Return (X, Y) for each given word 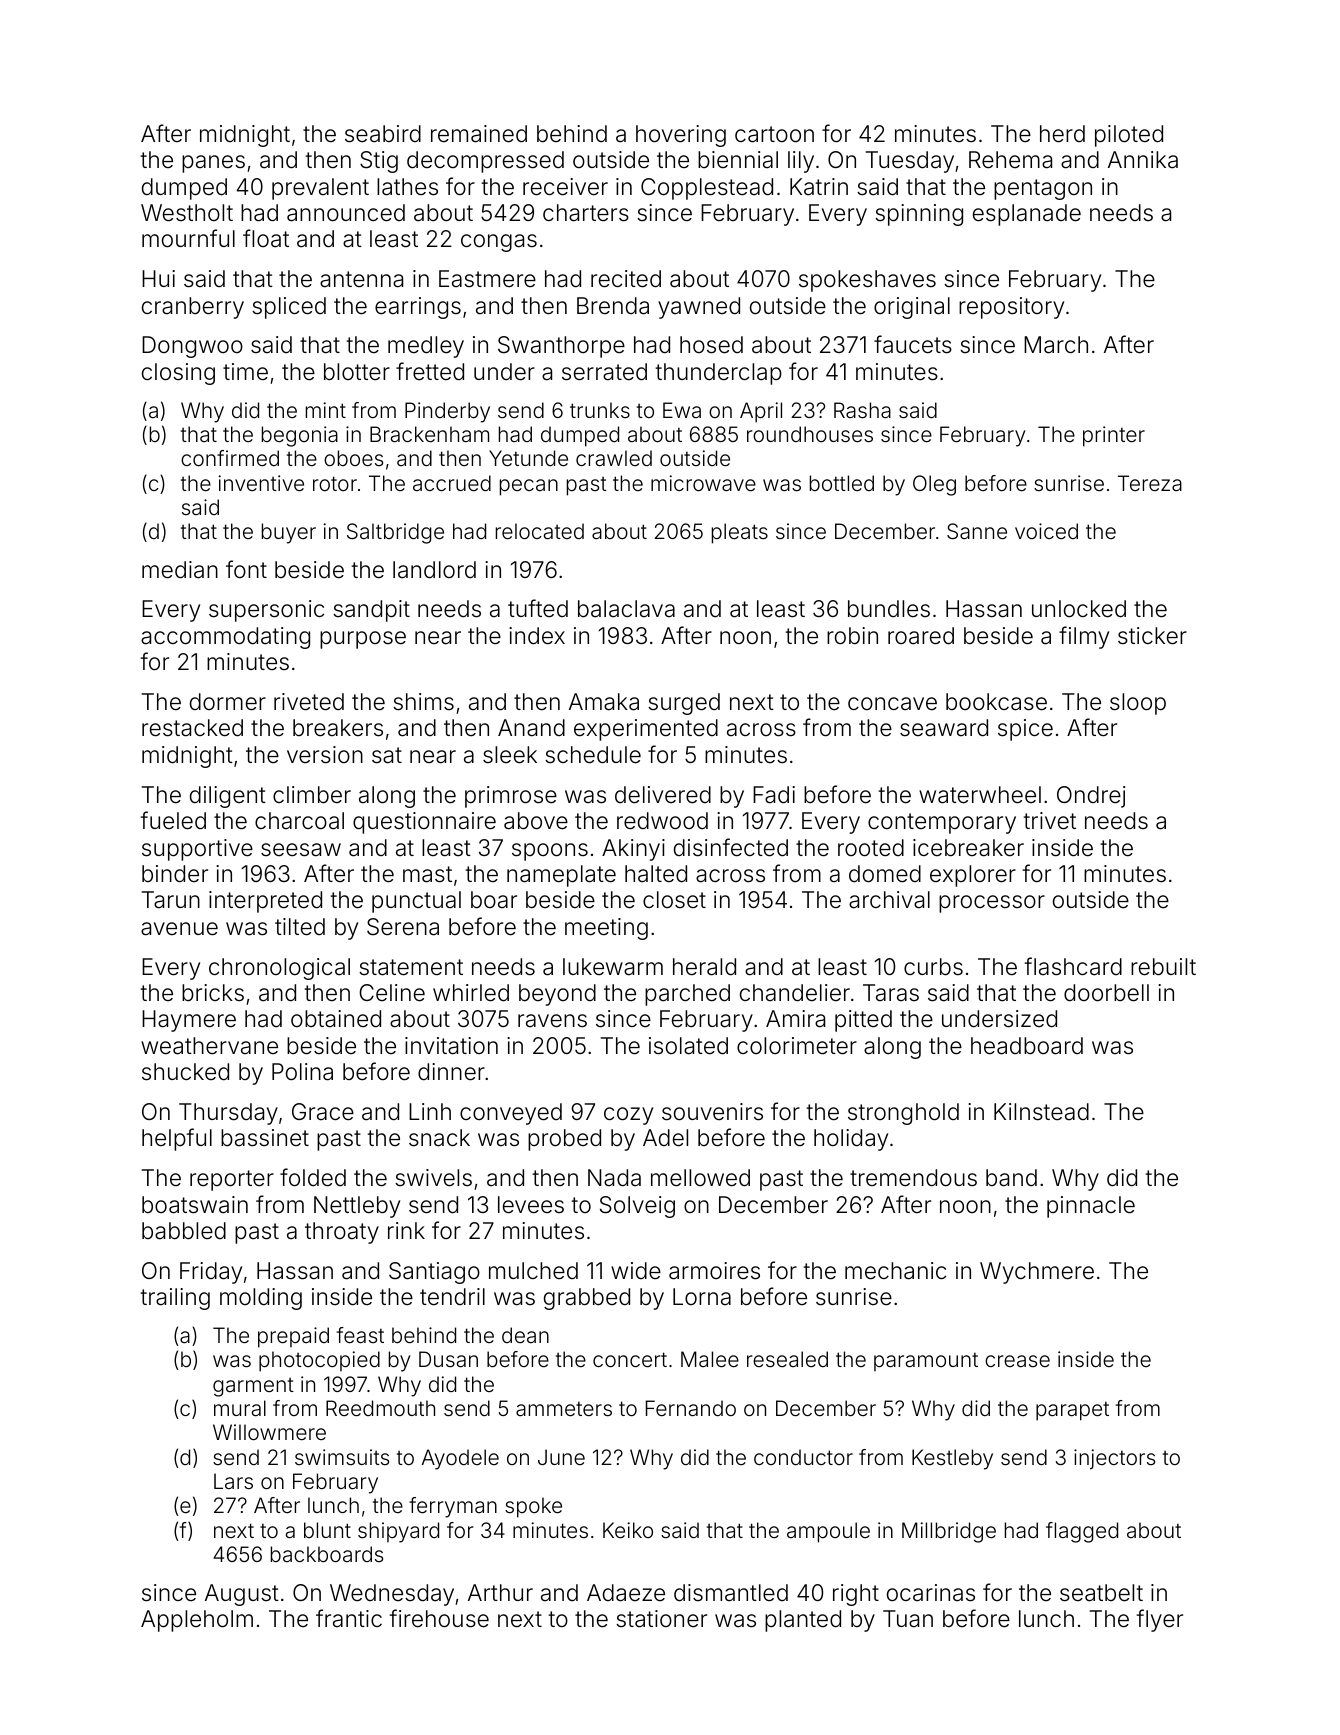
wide (636, 1271)
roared (921, 636)
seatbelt (1101, 1593)
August (242, 1595)
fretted (430, 371)
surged (684, 704)
